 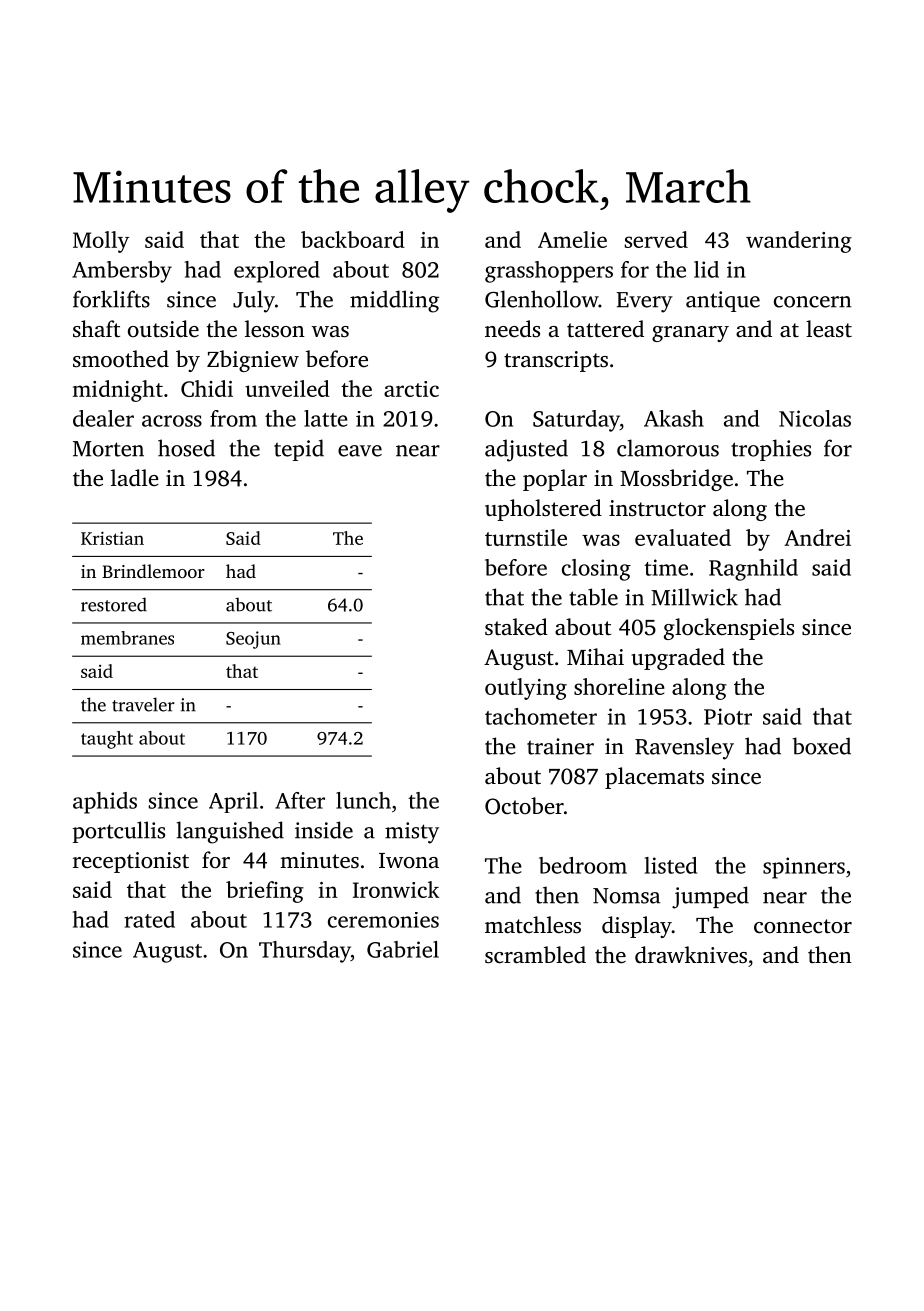 I want to click on Ambersby, so click(x=122, y=272).
